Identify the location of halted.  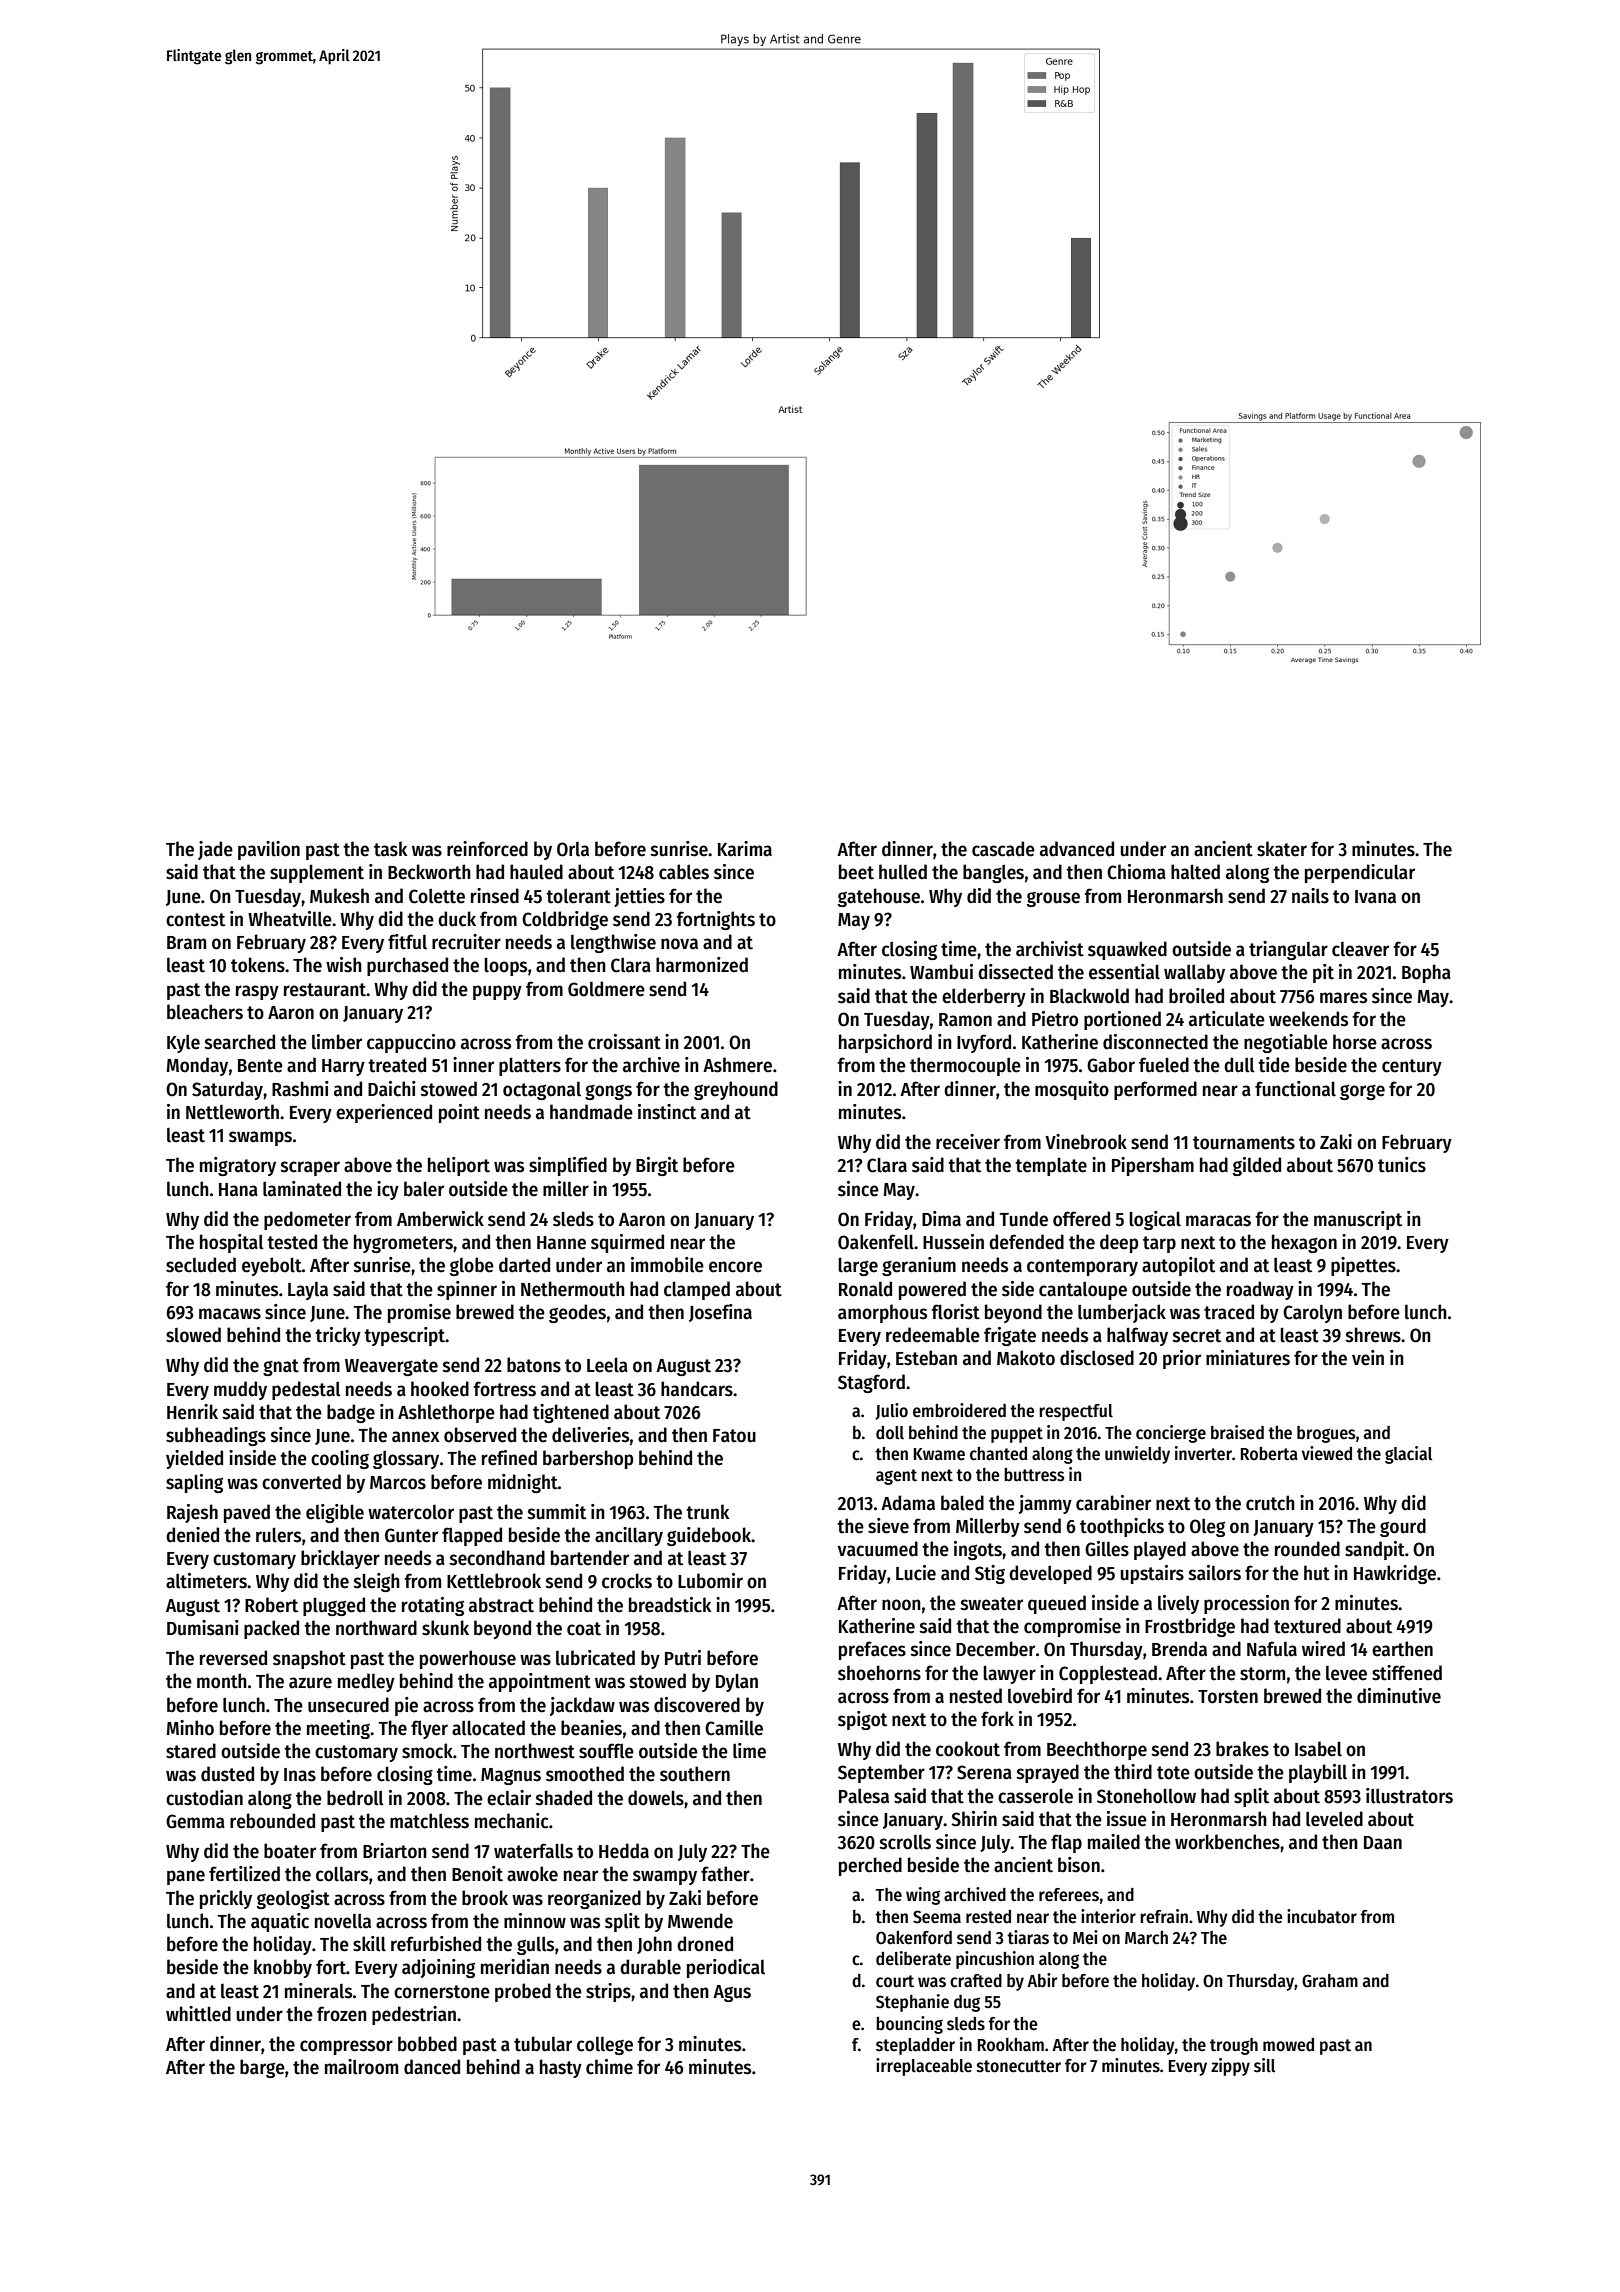
(1195, 872).
